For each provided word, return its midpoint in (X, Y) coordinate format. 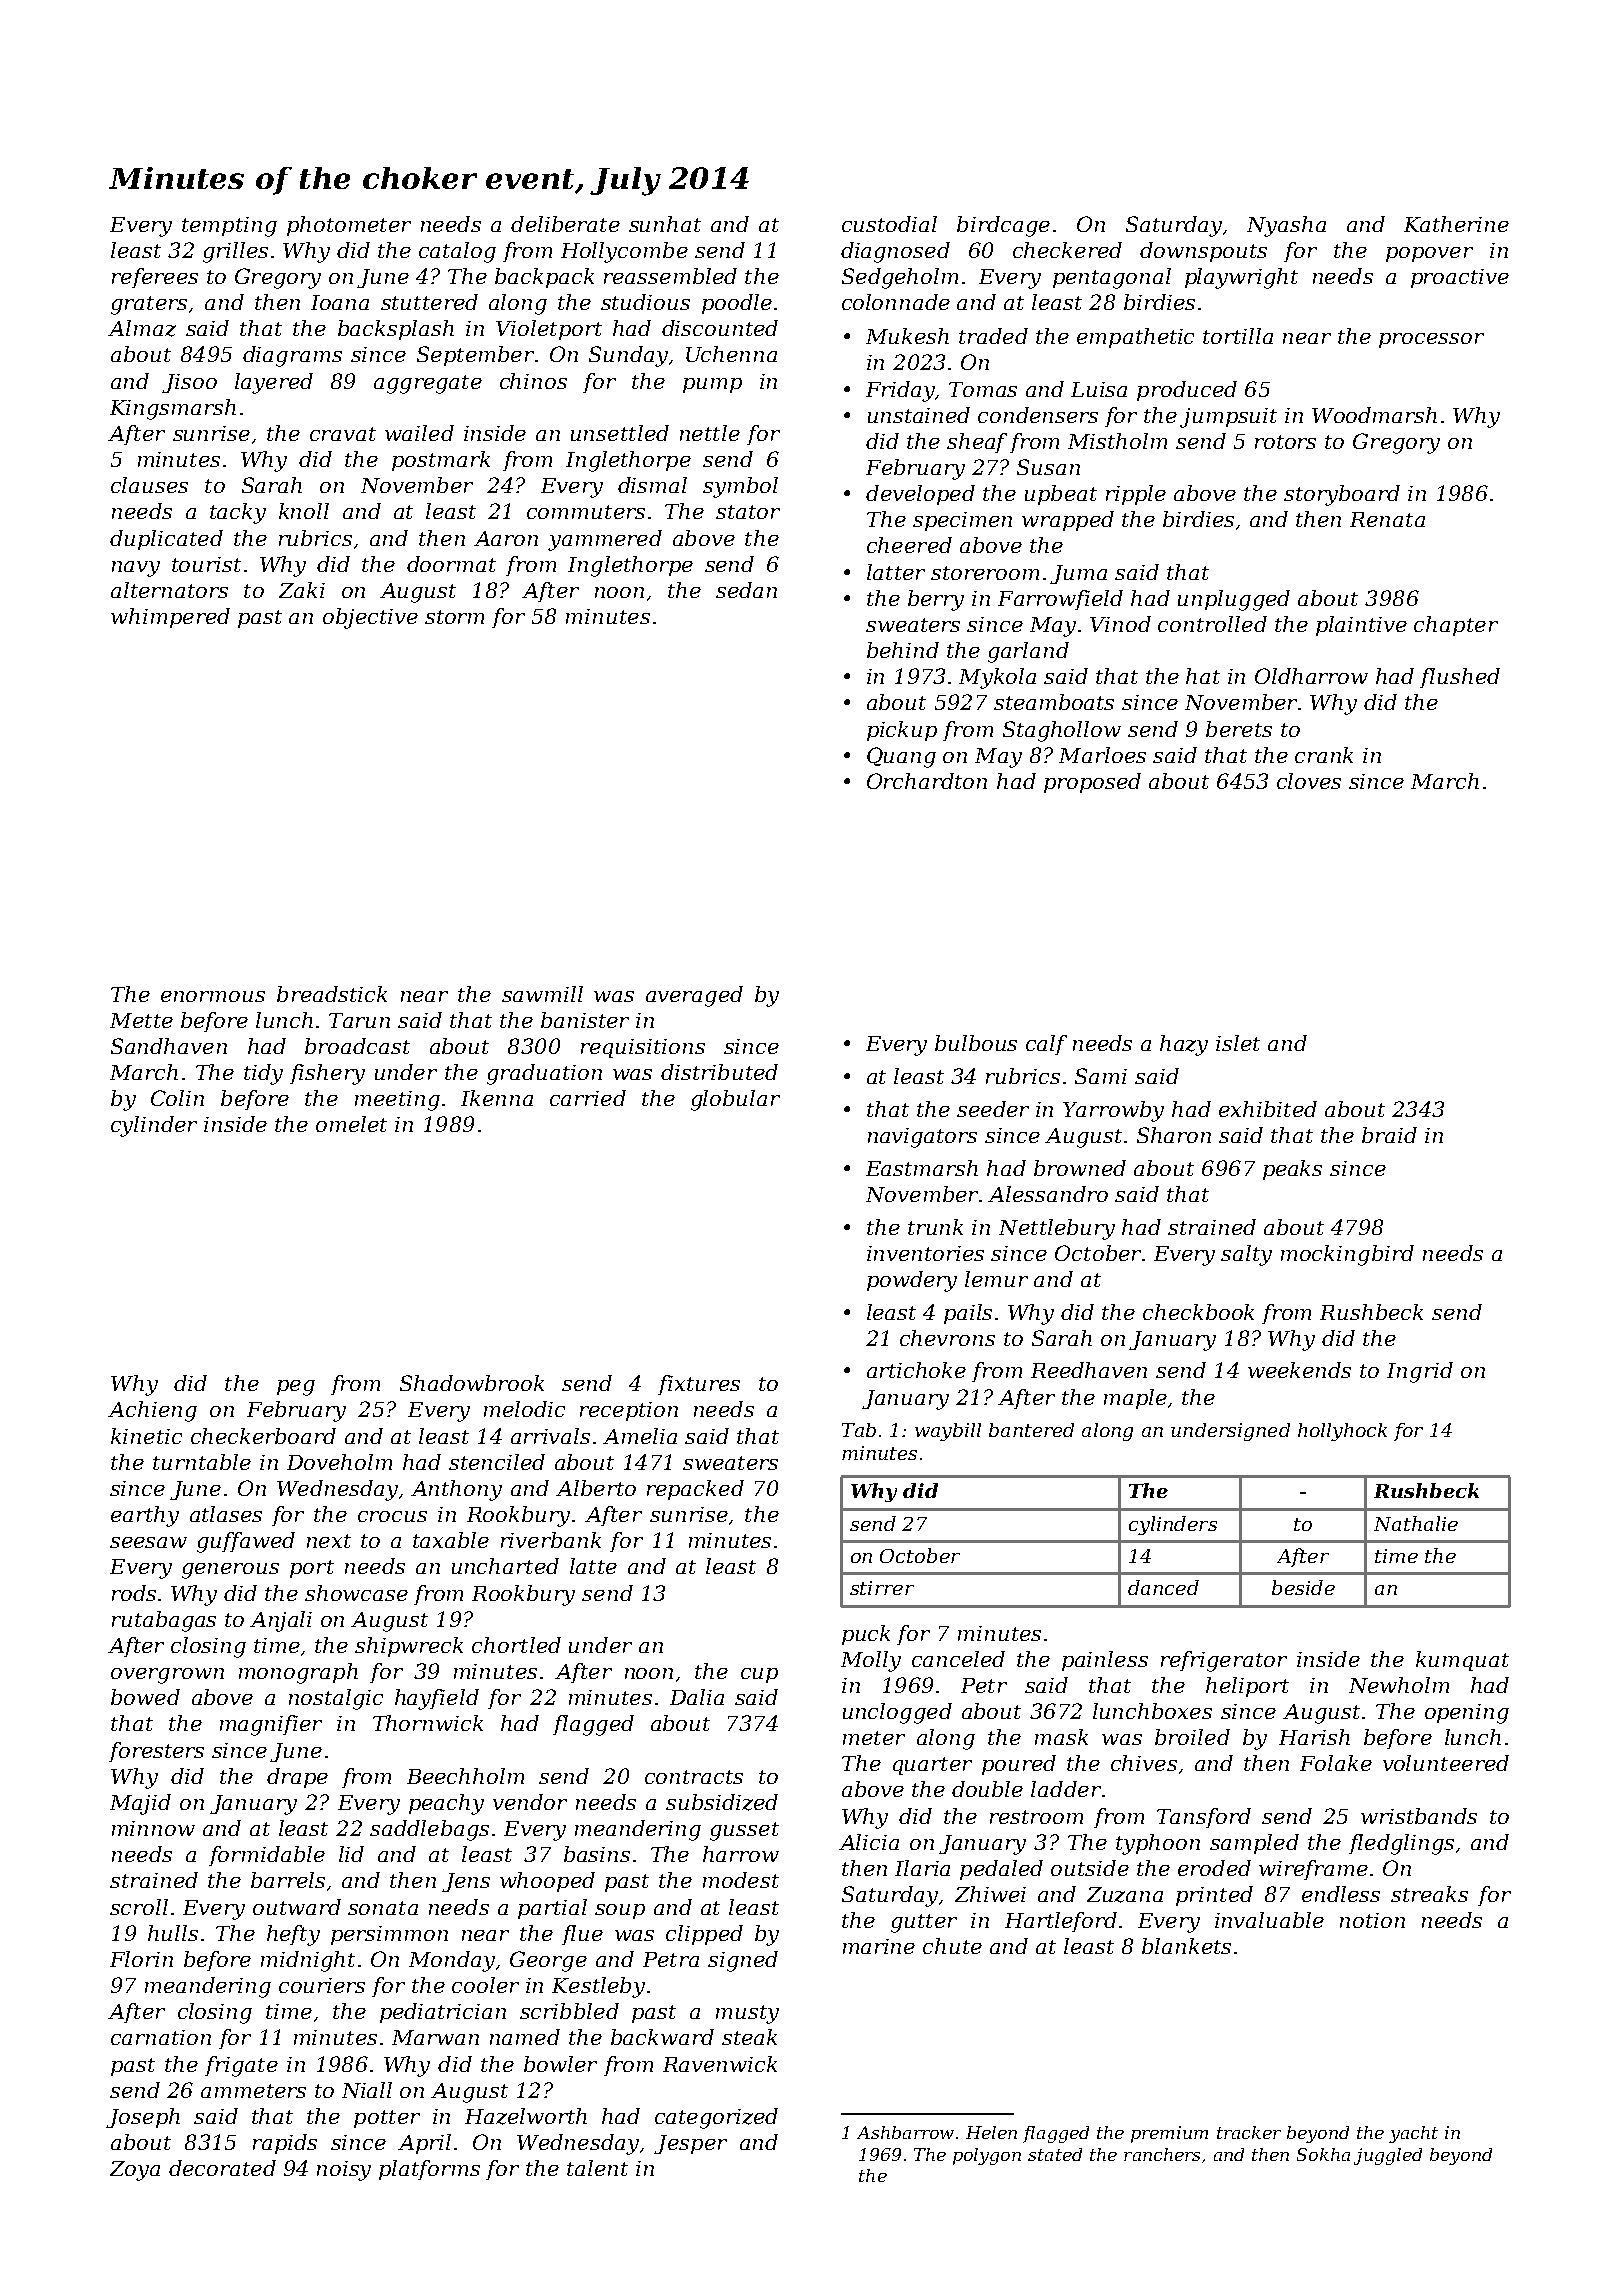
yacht (1413, 2134)
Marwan (435, 2037)
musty (747, 2014)
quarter (932, 1766)
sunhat (665, 224)
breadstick (332, 994)
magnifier (271, 1725)
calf (1046, 1045)
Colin (177, 1098)
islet (1238, 1043)
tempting (229, 227)
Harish (1314, 1737)
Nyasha (1286, 226)
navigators (922, 1138)
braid (1389, 1135)
